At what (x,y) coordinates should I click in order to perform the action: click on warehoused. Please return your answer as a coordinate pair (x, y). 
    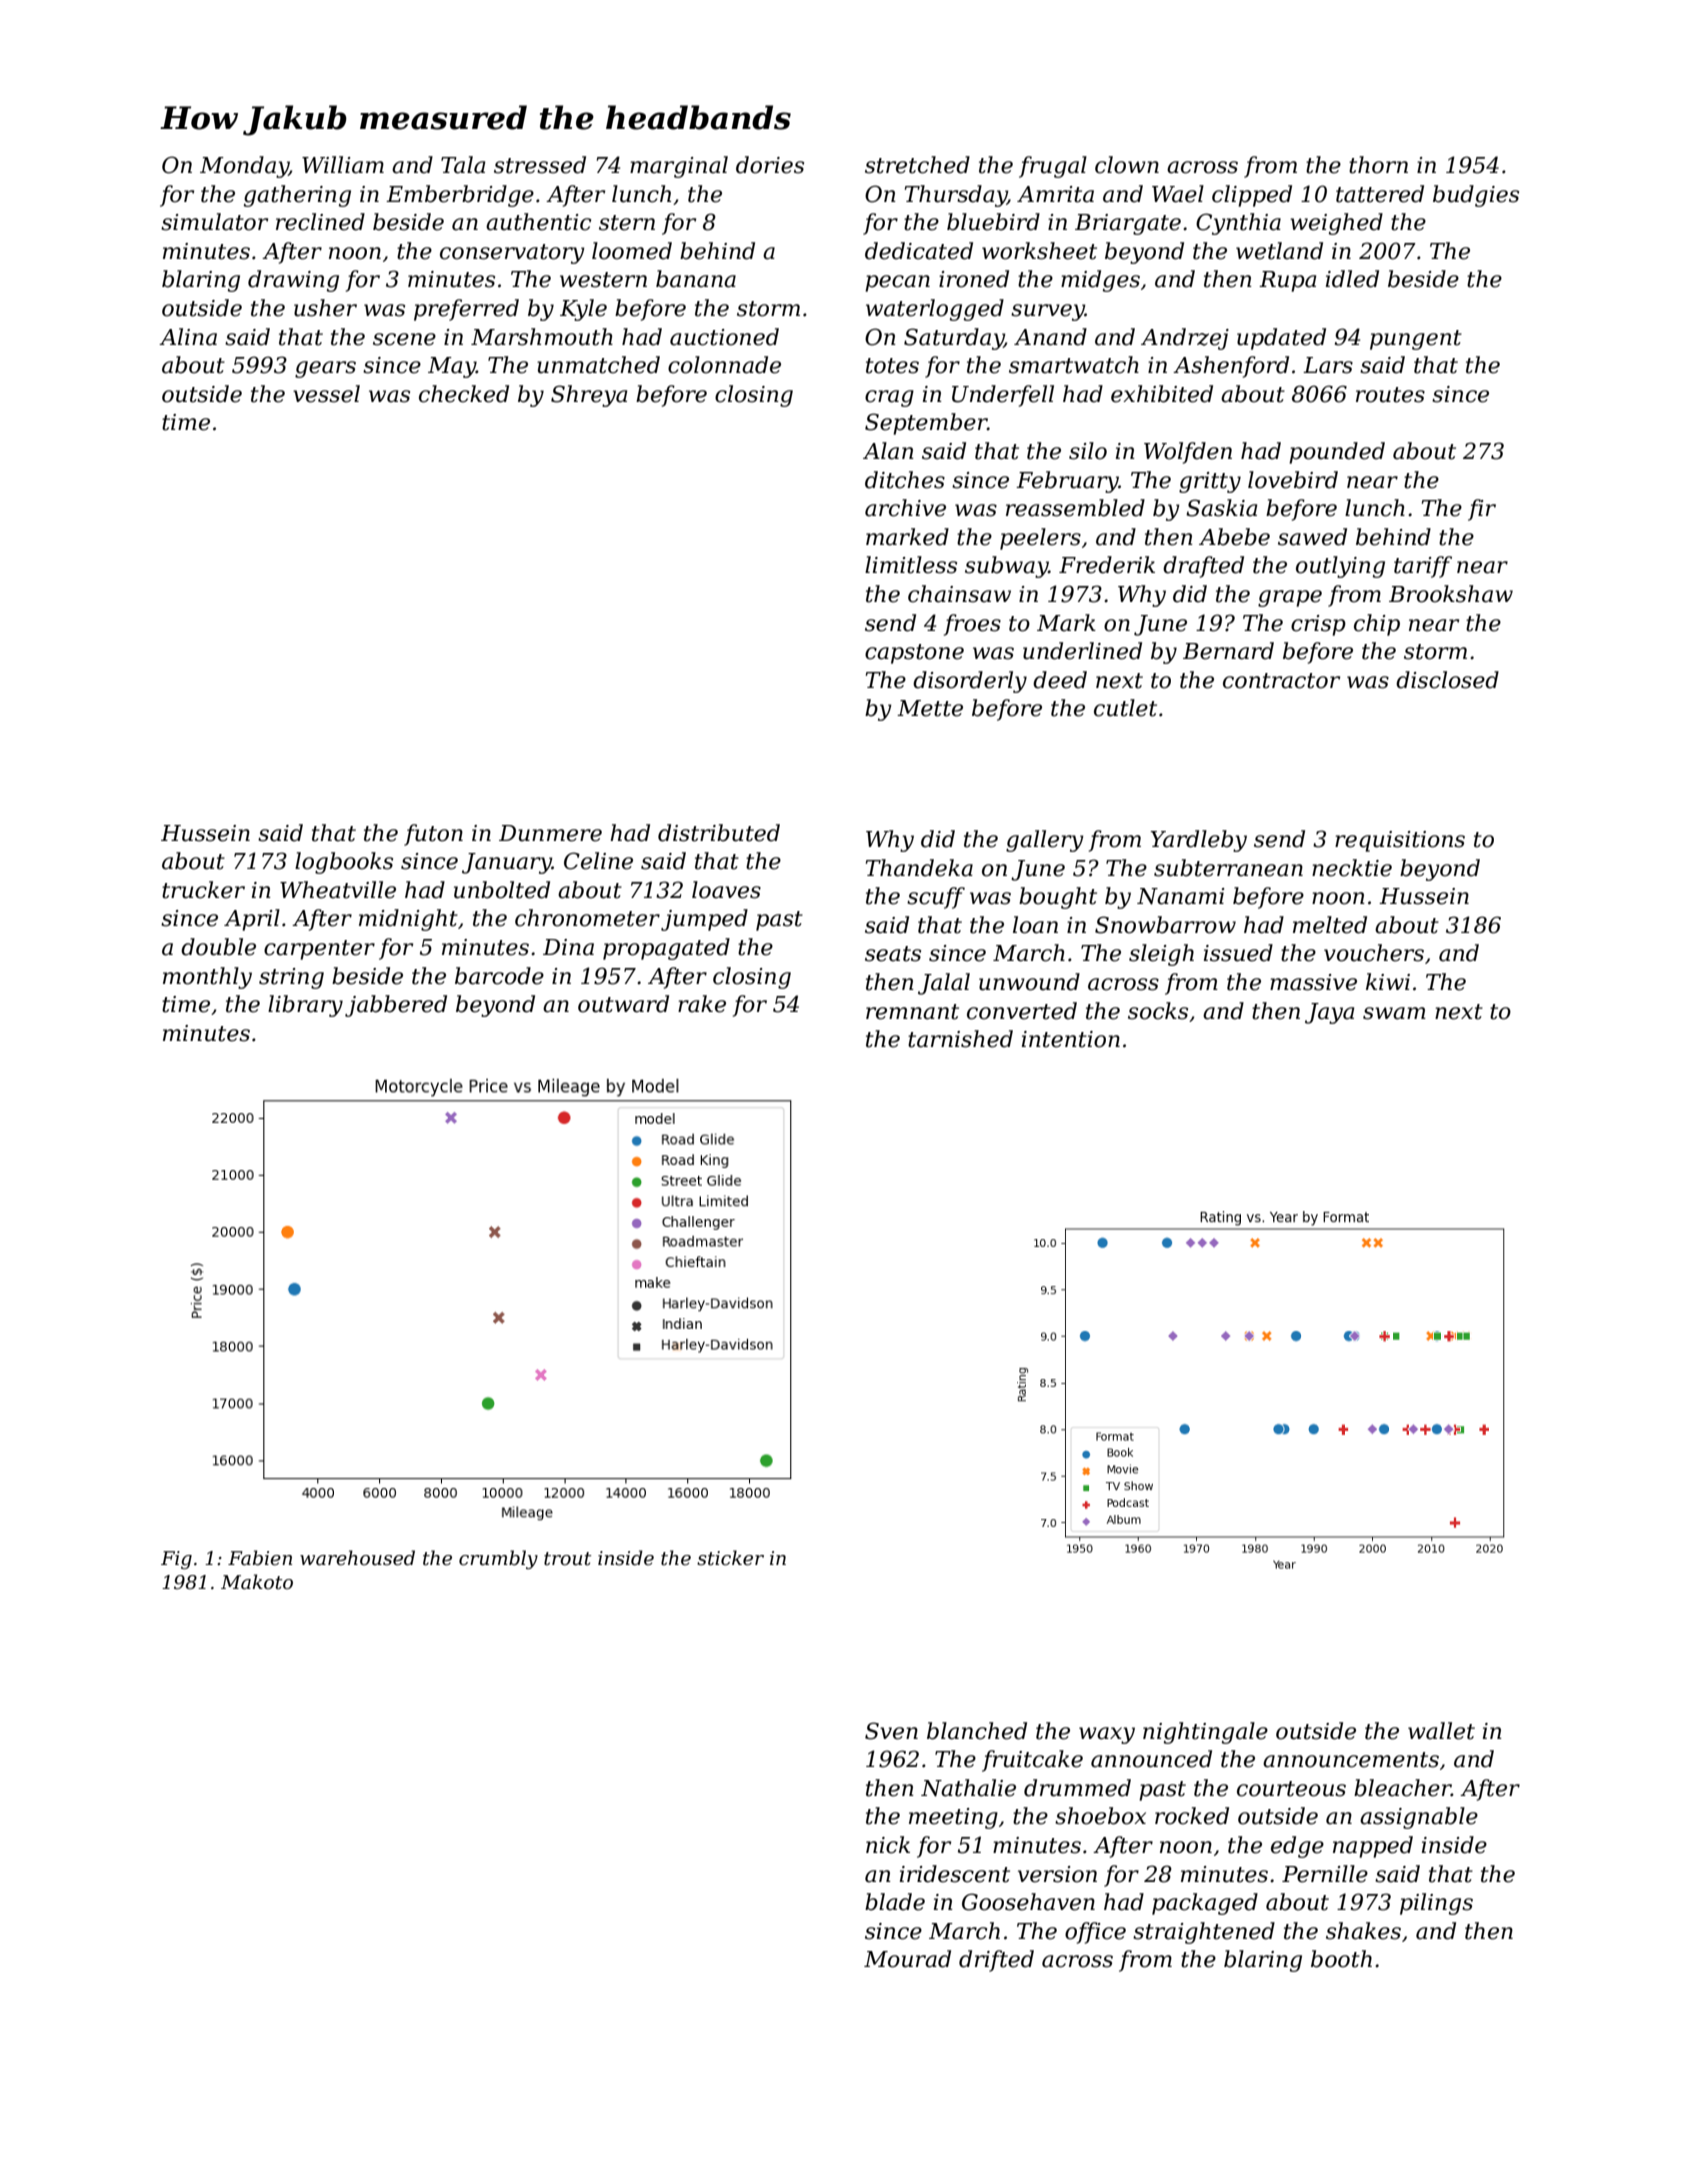
    Looking at the image, I should click on (357, 1558).
